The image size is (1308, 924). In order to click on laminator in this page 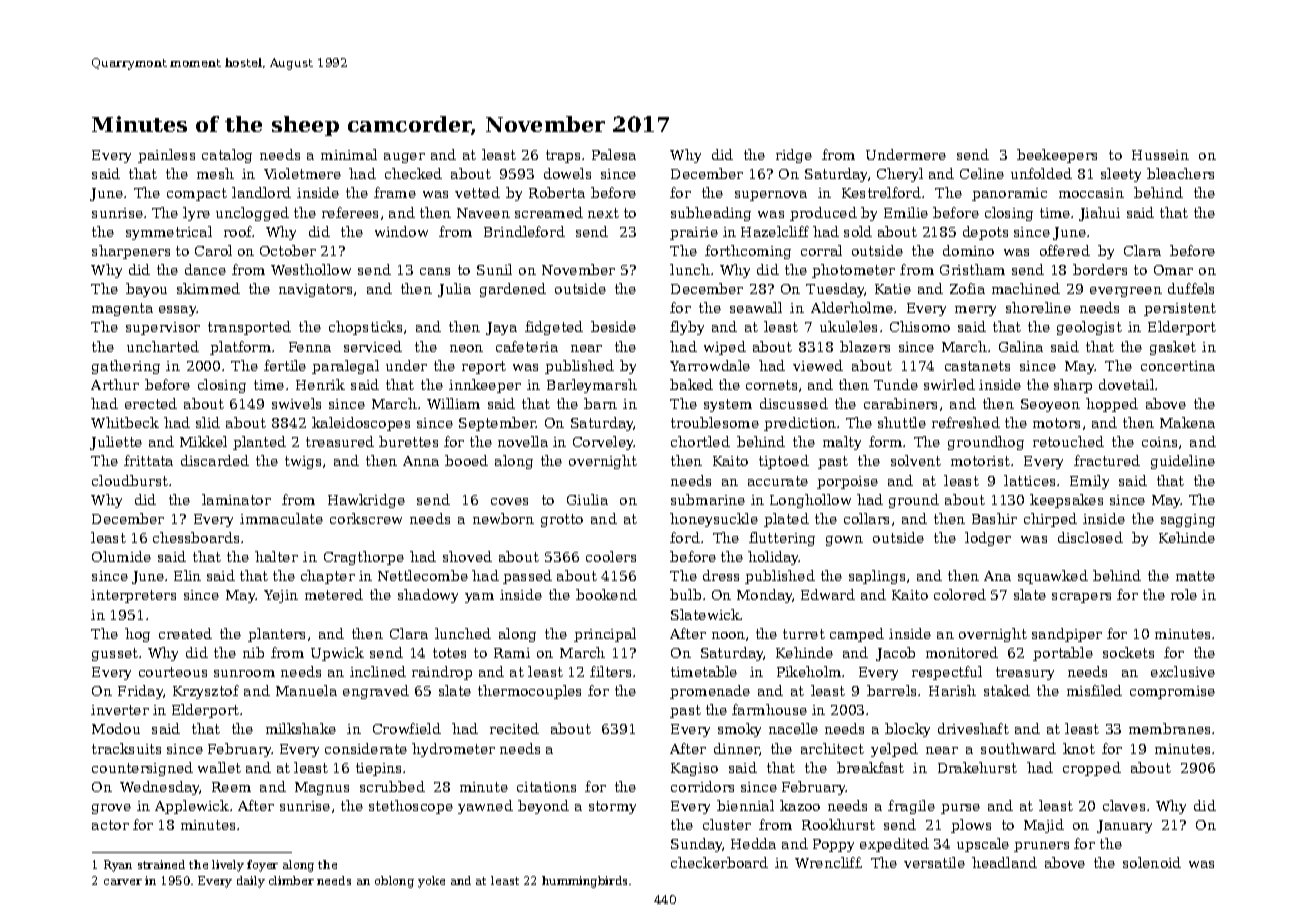, I will do `click(236, 499)`.
